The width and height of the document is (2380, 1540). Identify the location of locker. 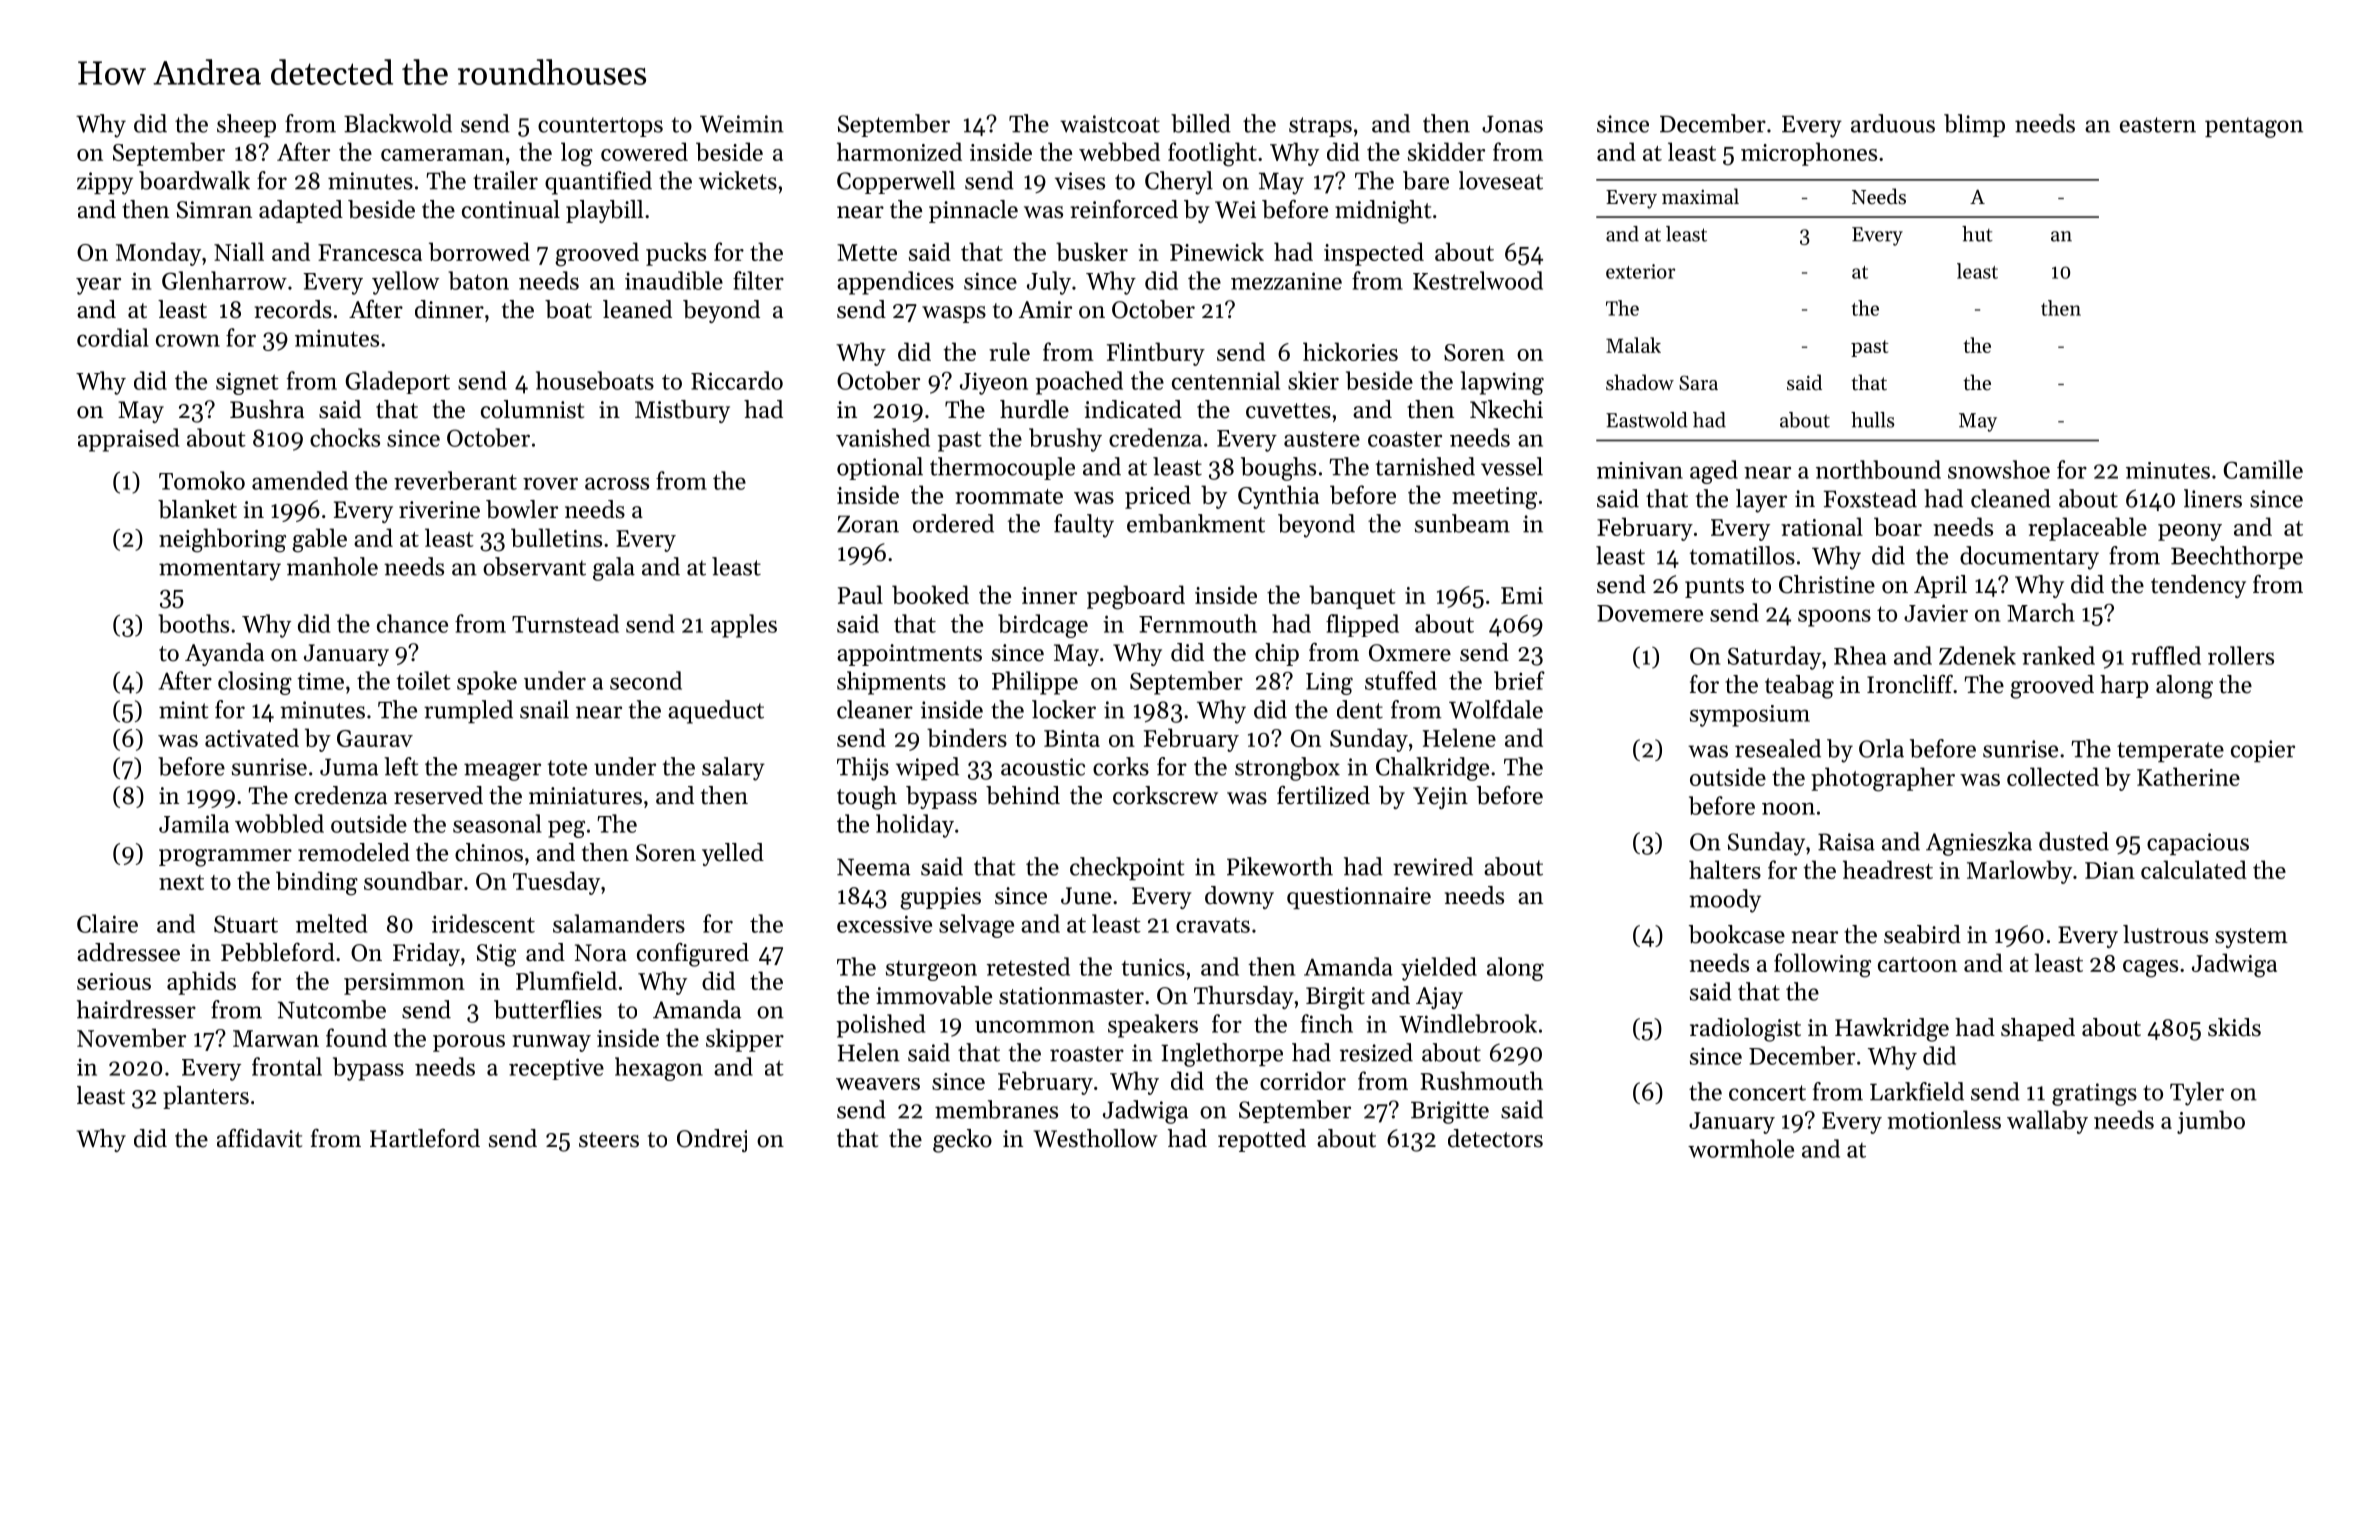
(1064, 709).
